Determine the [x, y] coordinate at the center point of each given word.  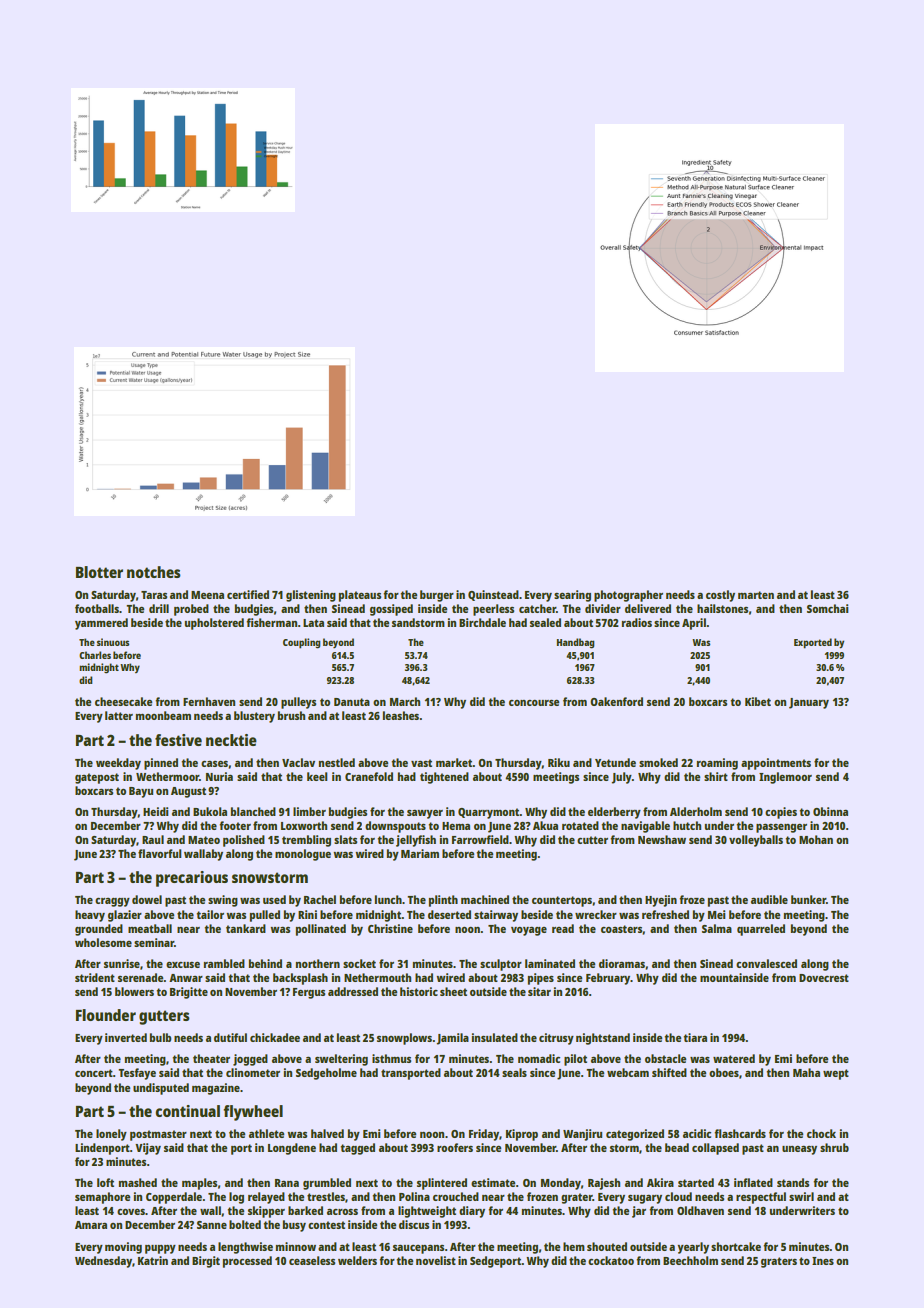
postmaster [158, 1135]
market [454, 762]
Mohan [816, 839]
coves [131, 1212]
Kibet [758, 701]
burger [437, 596]
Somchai [828, 608]
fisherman [272, 622]
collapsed [715, 1149]
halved [327, 1133]
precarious [192, 879]
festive [178, 740]
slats [345, 839]
